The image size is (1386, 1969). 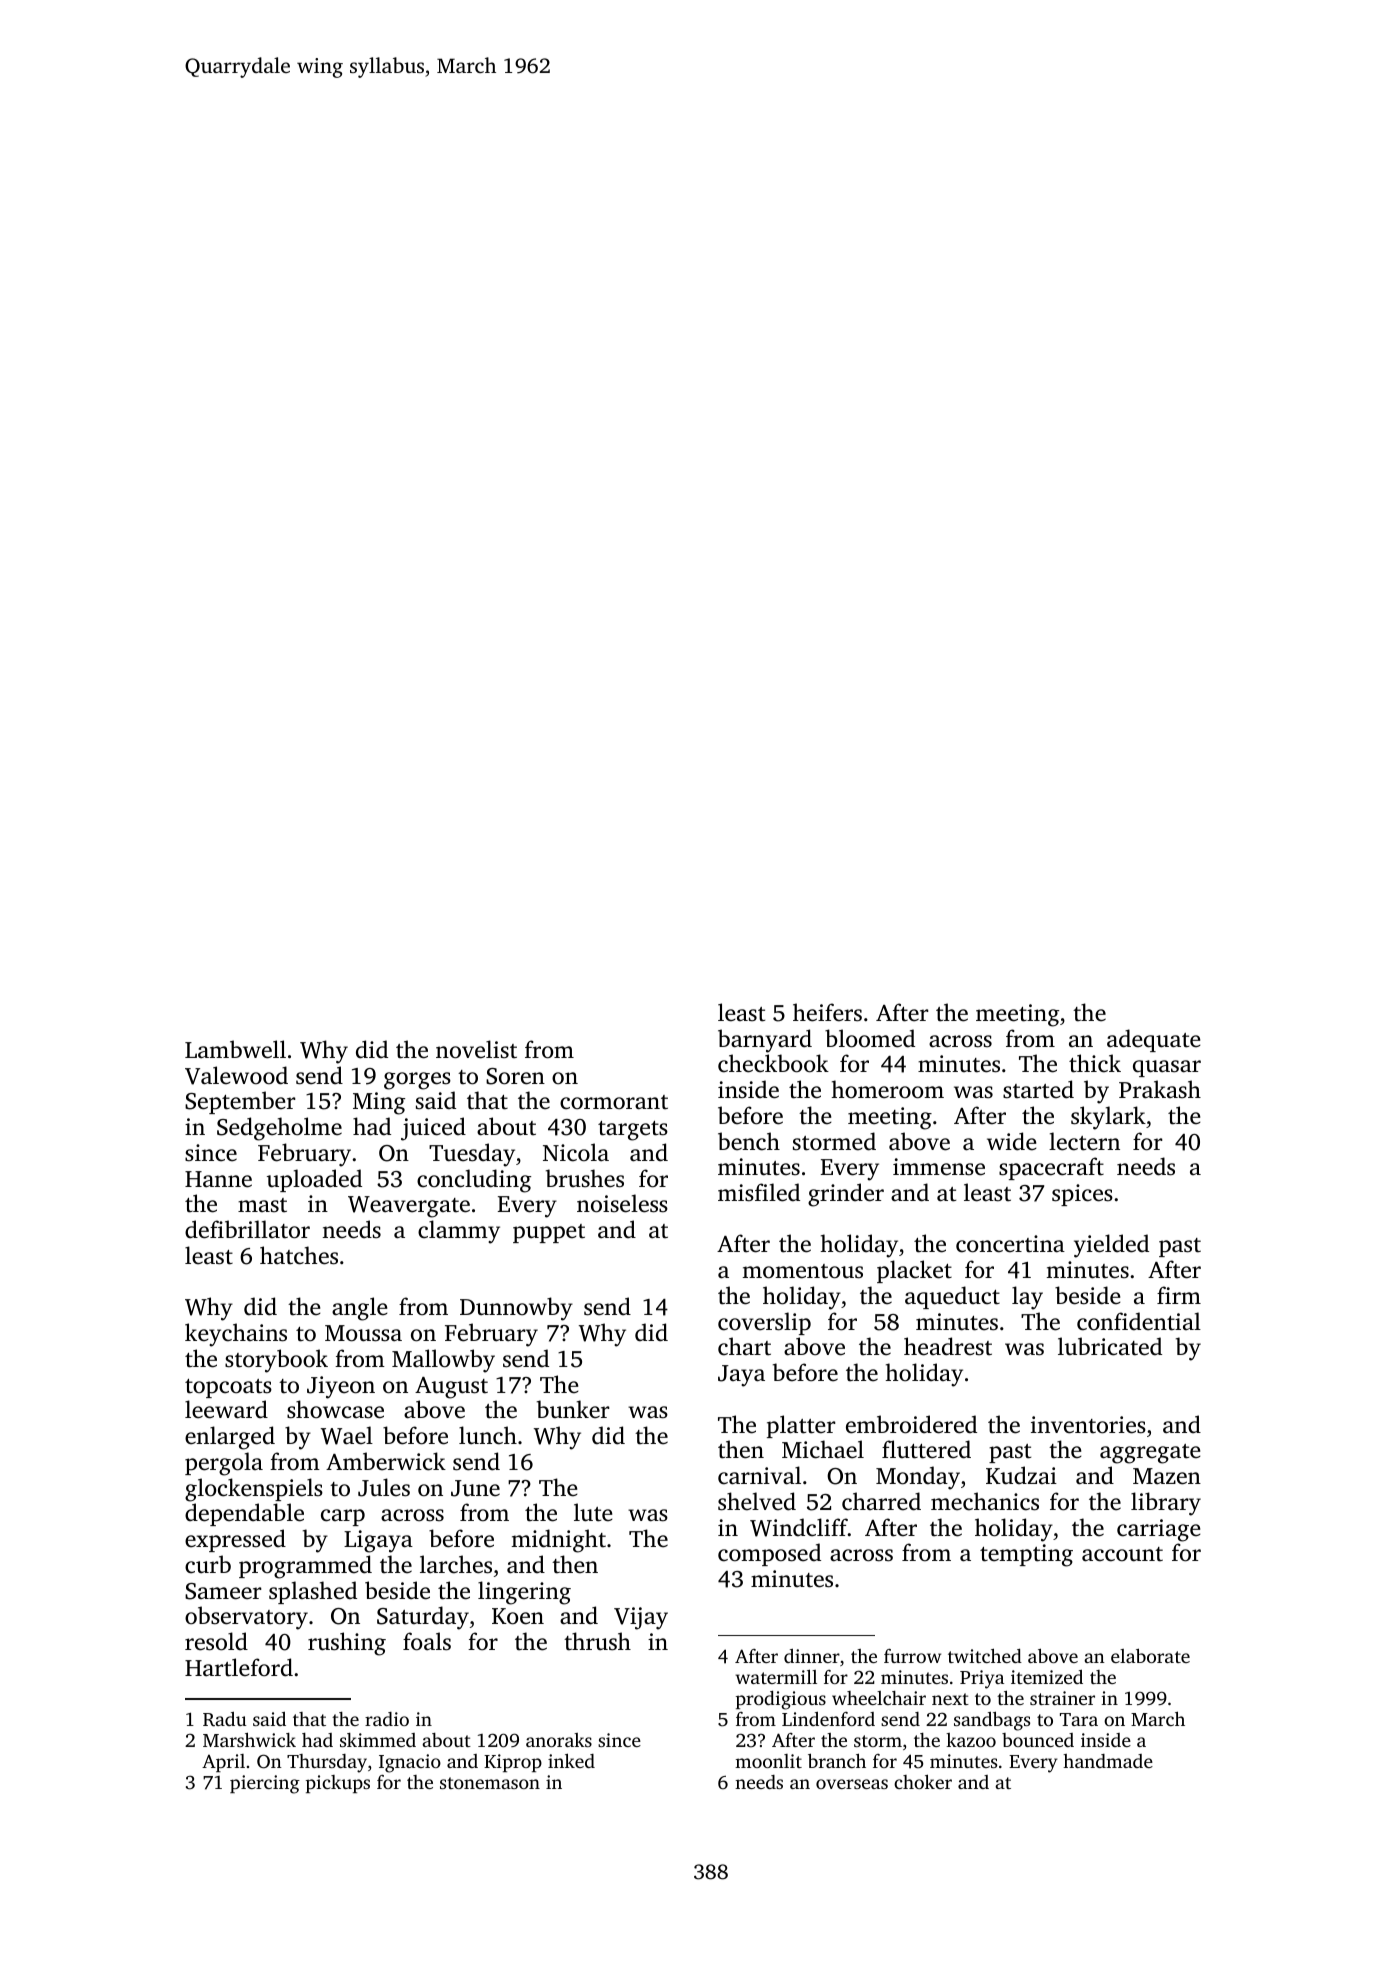 I want to click on midnight, so click(x=559, y=1541).
